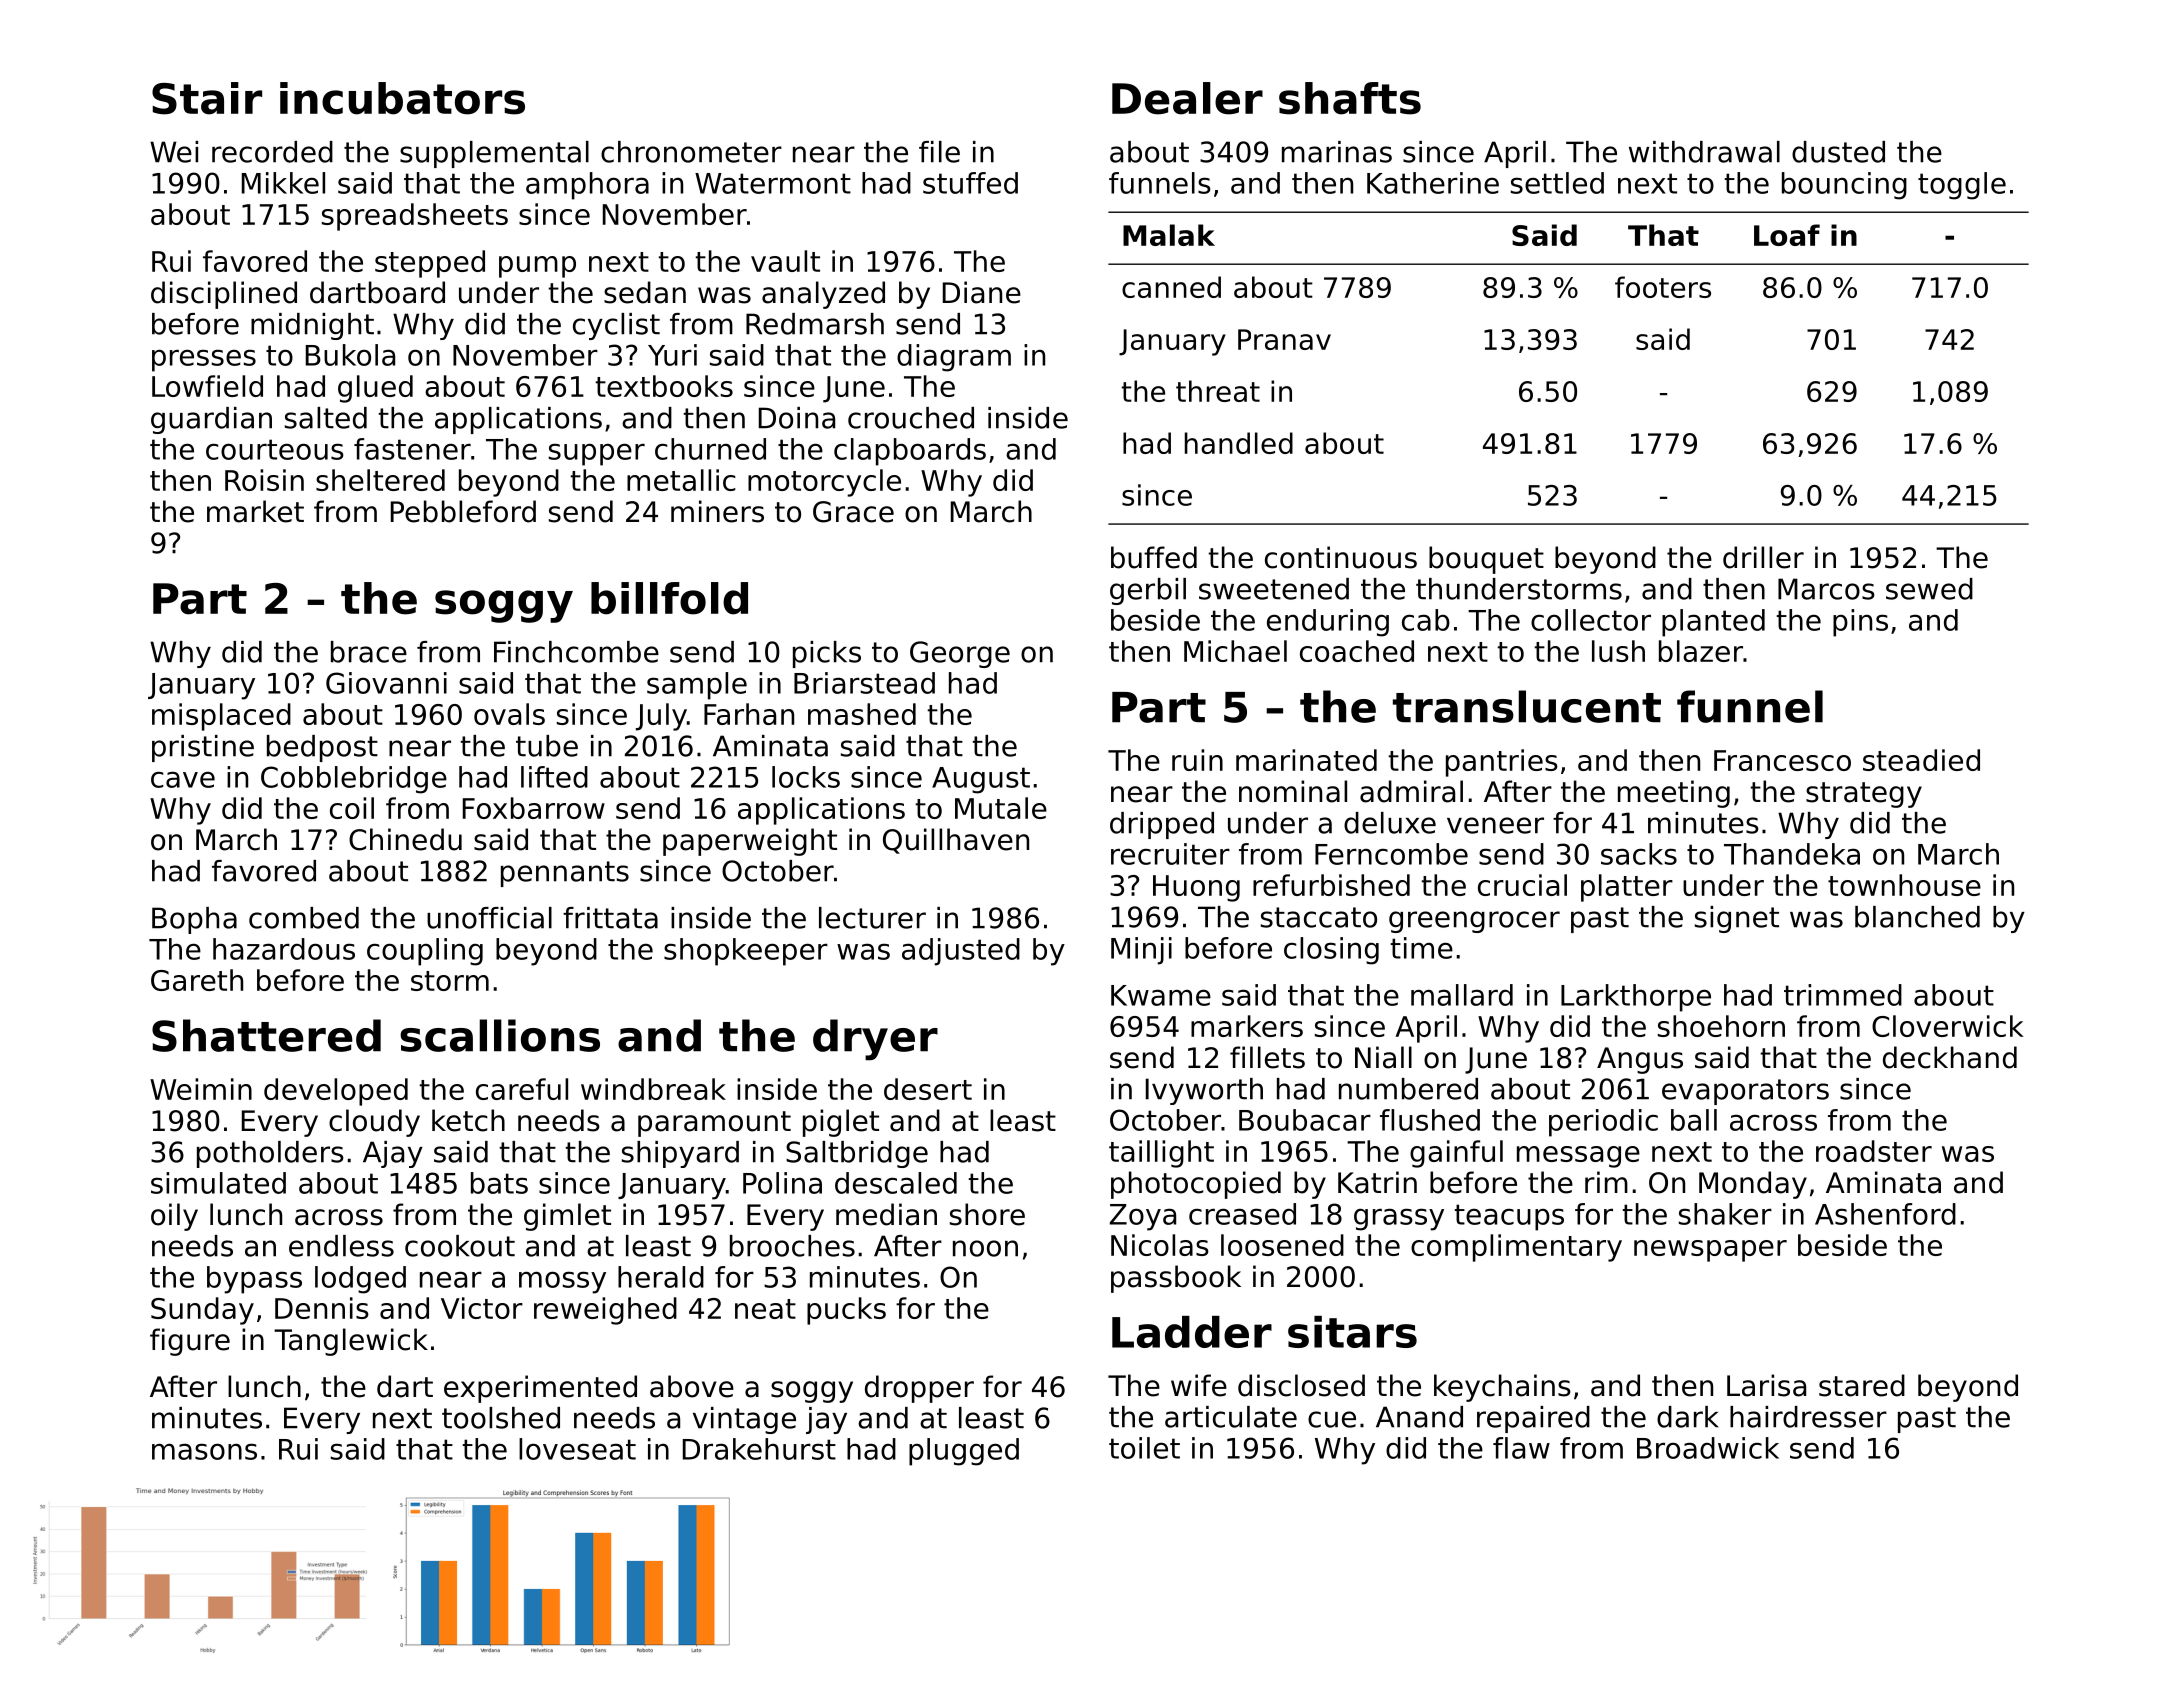 This screenshot has width=2178, height=1683. What do you see at coordinates (1917, 917) in the screenshot?
I see `blanched` at bounding box center [1917, 917].
